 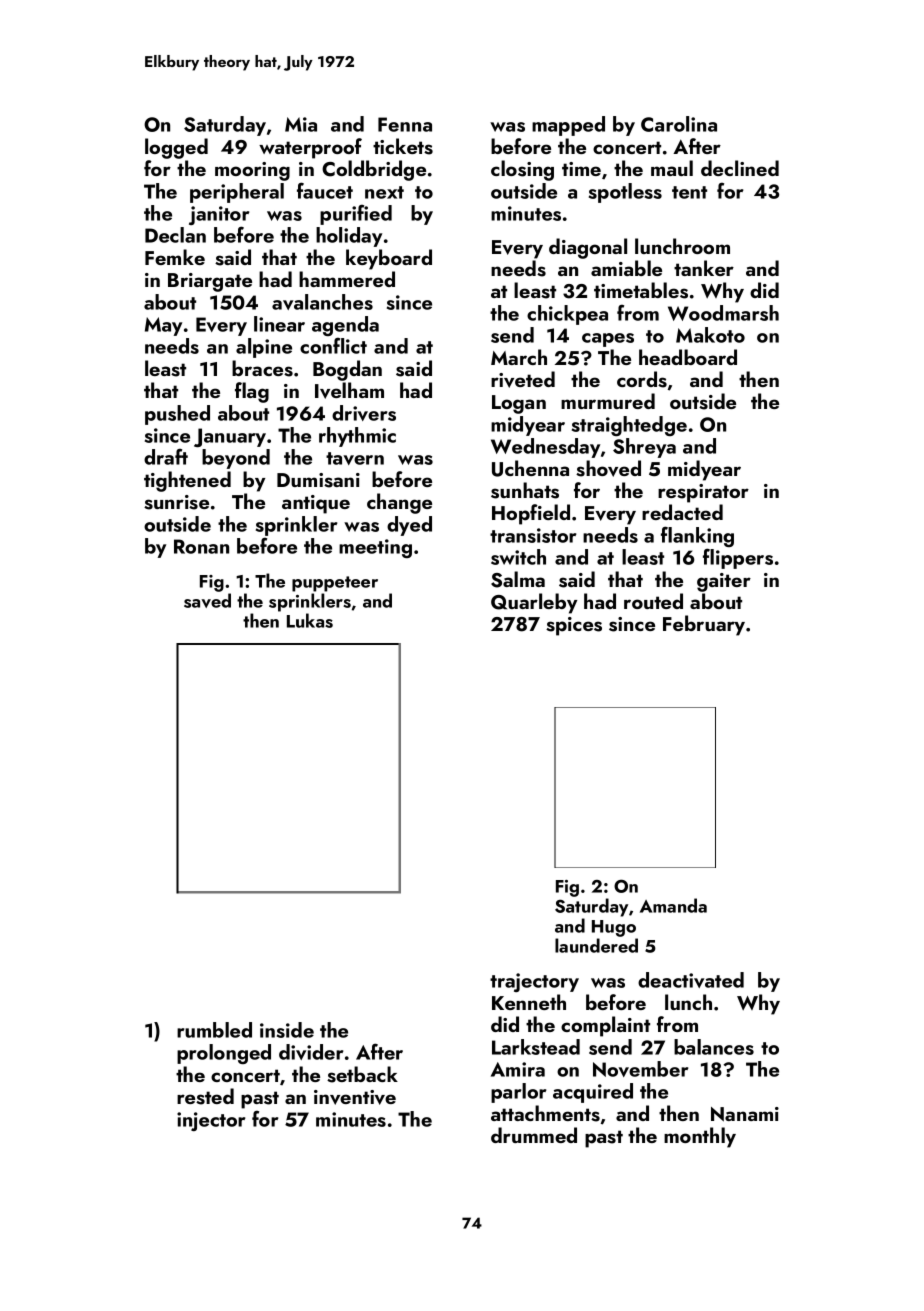 I want to click on shoved, so click(x=608, y=468).
